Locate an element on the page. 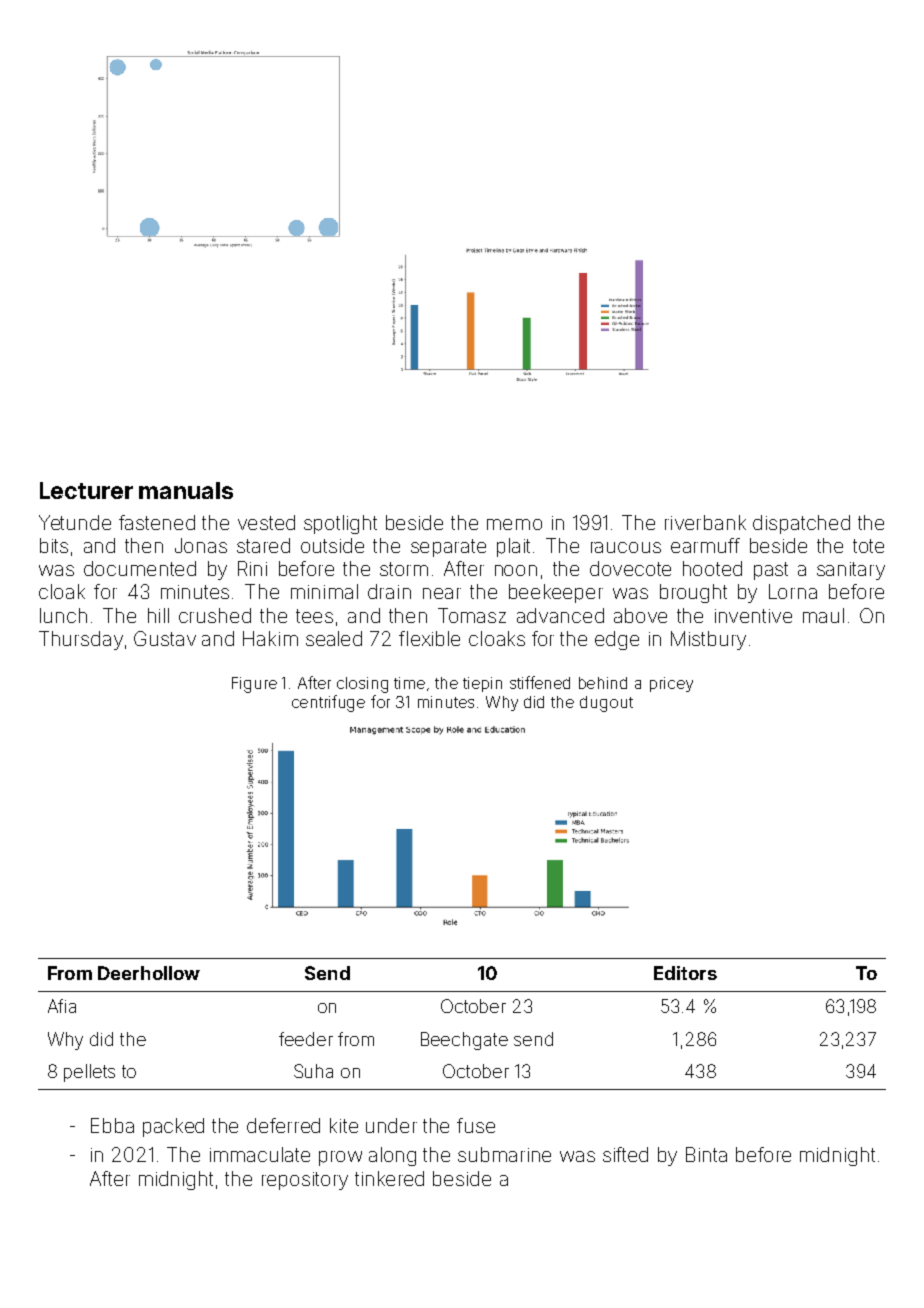 The width and height of the image is (924, 1308). Figure is located at coordinates (254, 685).
